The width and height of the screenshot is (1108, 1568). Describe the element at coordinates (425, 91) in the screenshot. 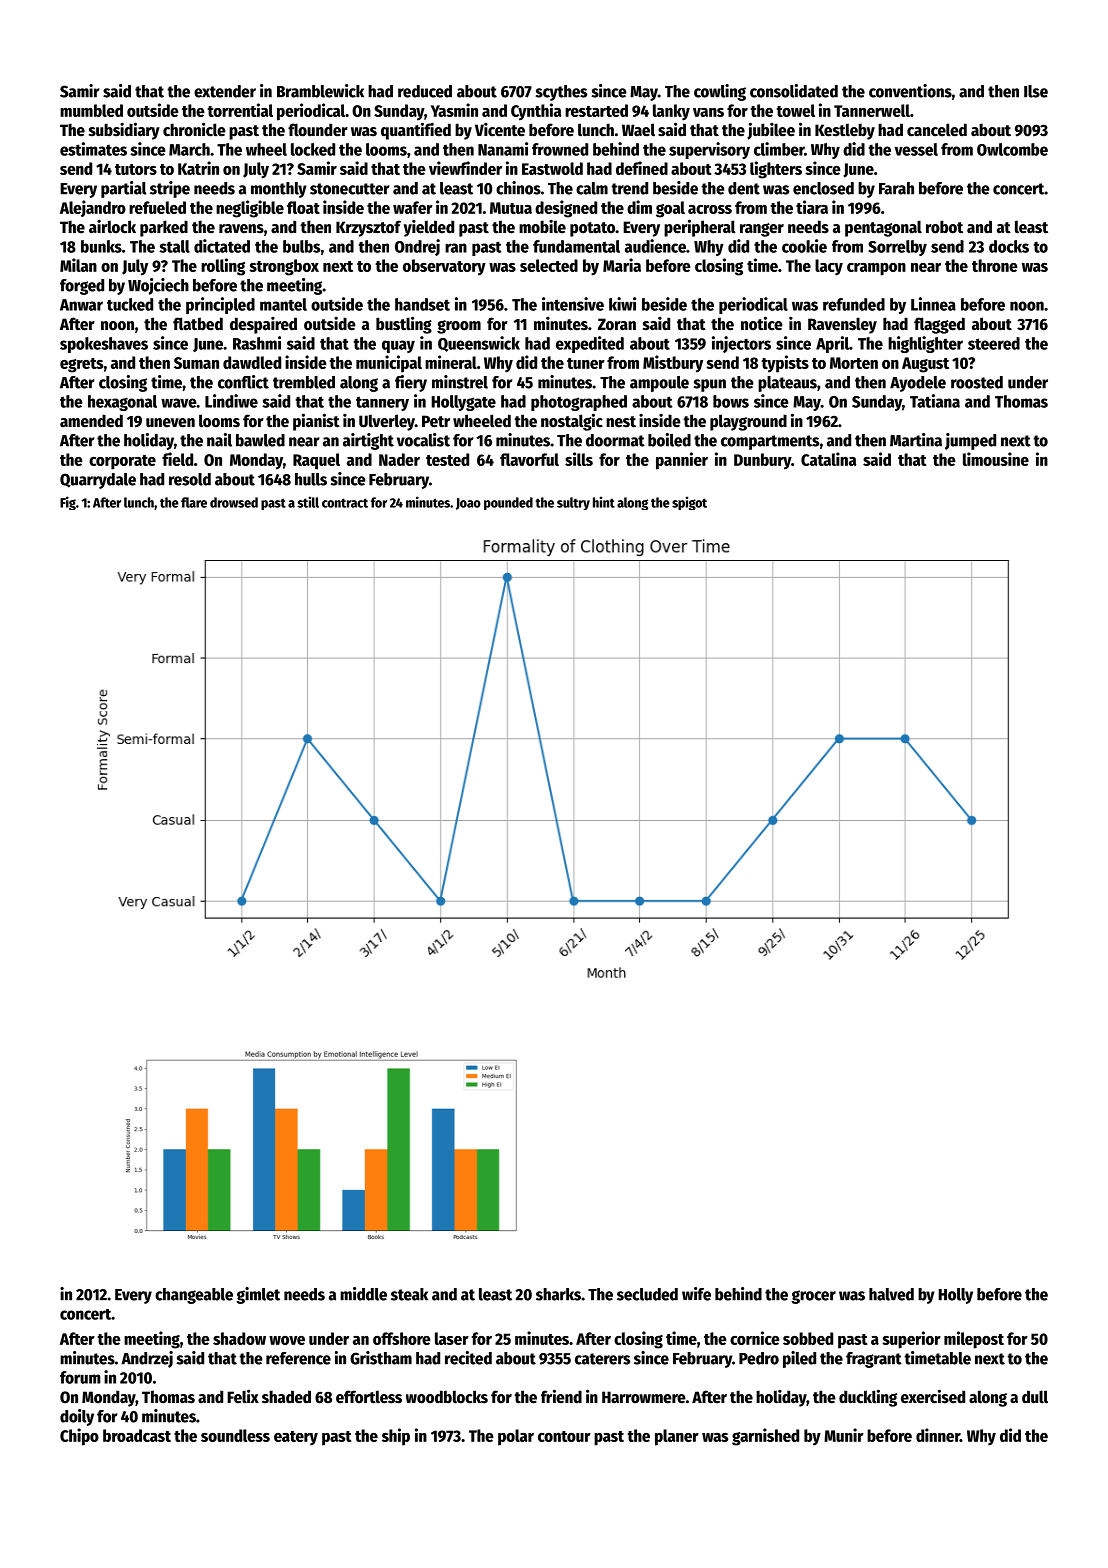

I see `reduced` at that location.
